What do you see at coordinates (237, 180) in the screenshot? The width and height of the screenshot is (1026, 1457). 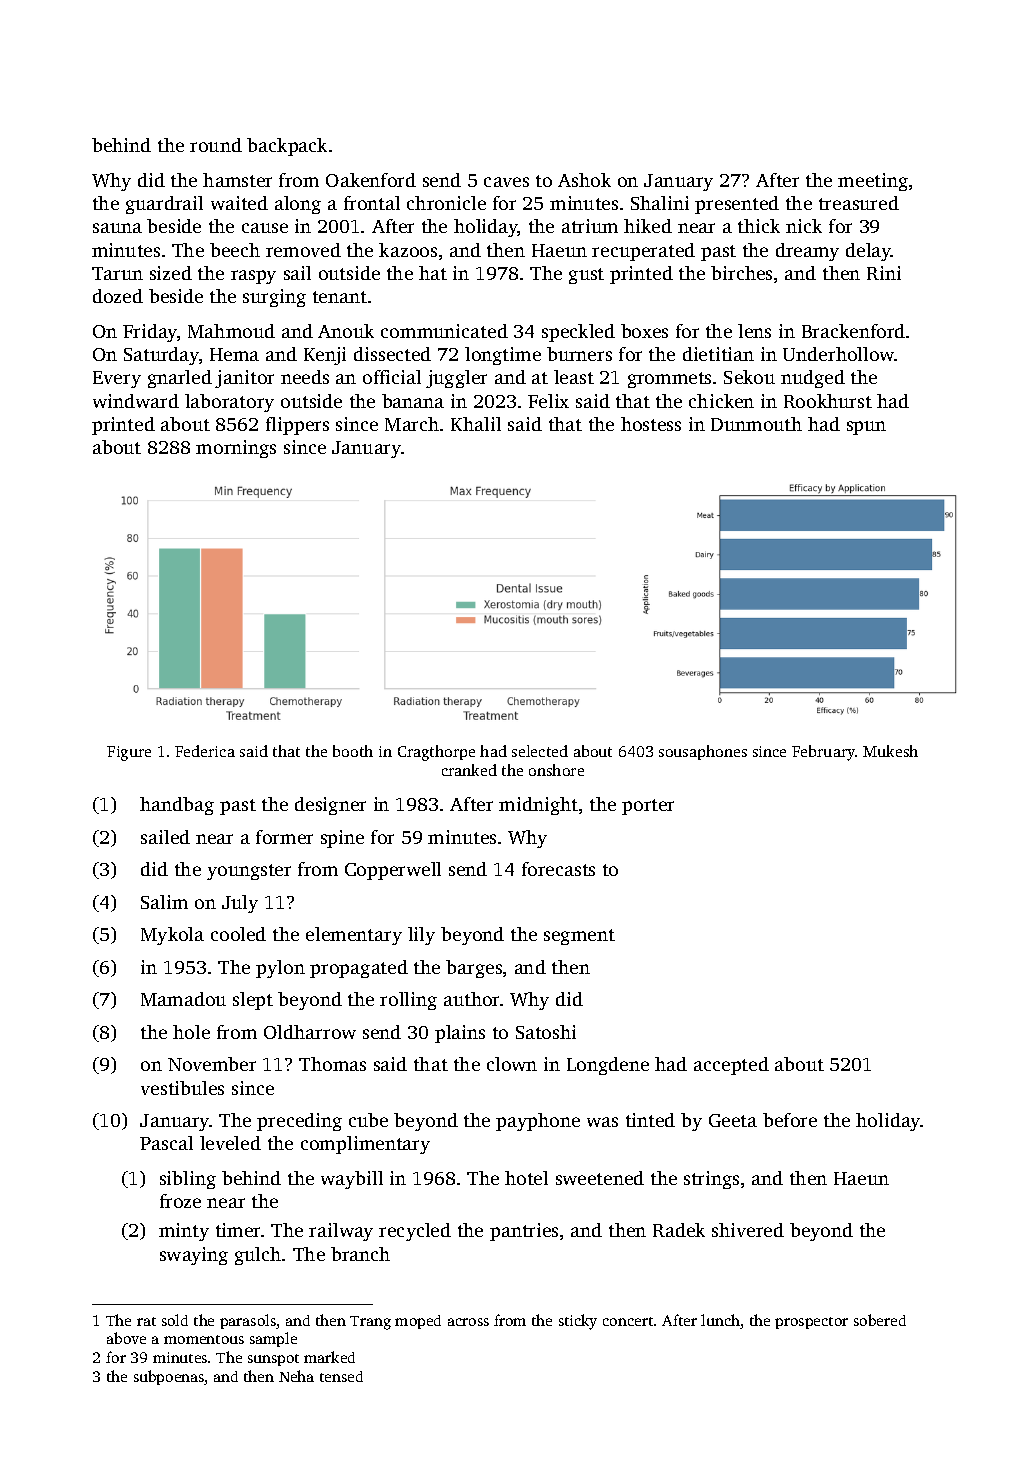 I see `hamster` at bounding box center [237, 180].
